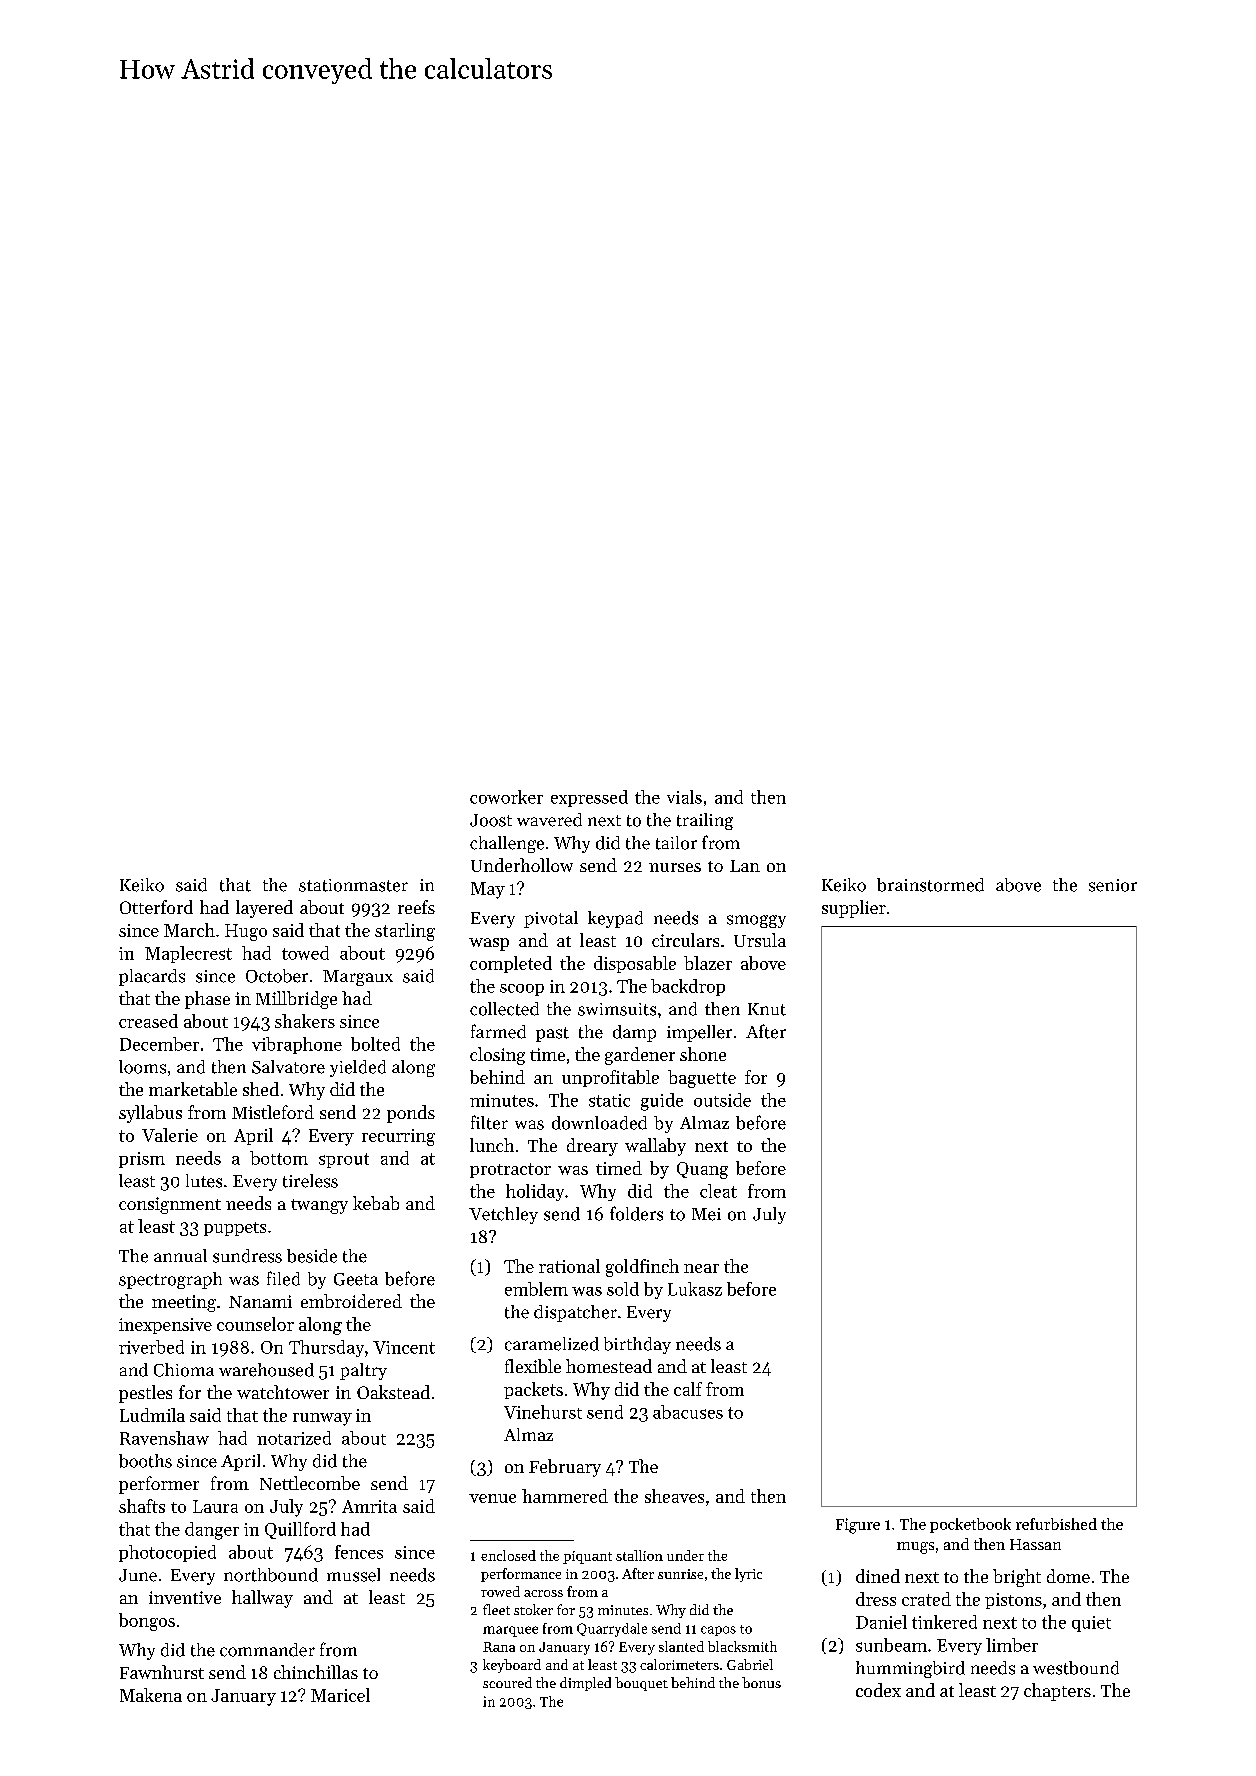  I want to click on notarized, so click(294, 1438).
